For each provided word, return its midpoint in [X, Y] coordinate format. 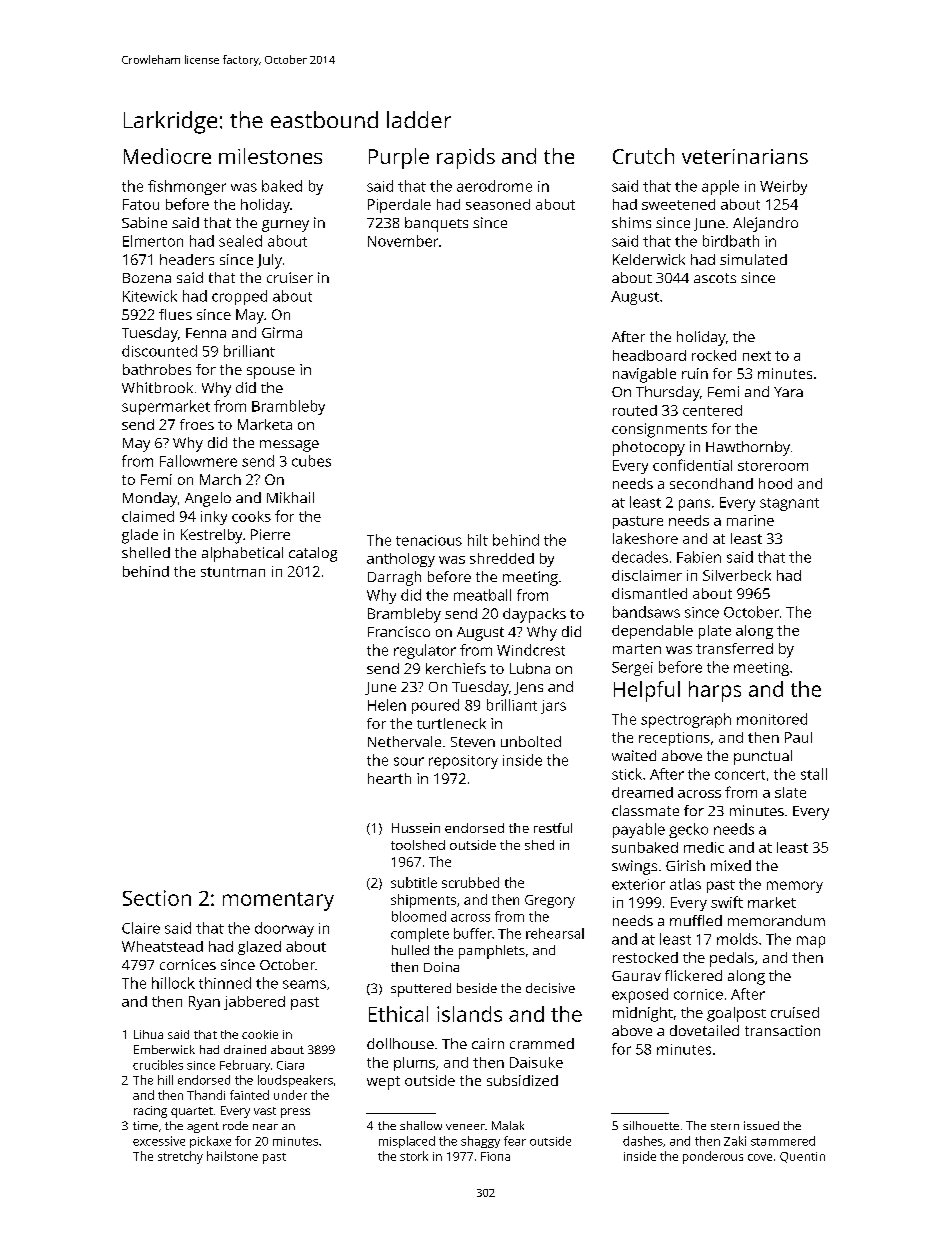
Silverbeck [737, 575]
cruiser [290, 277]
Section [157, 898]
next [757, 356]
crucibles [158, 1065]
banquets [436, 224]
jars [553, 707]
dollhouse [400, 1043]
